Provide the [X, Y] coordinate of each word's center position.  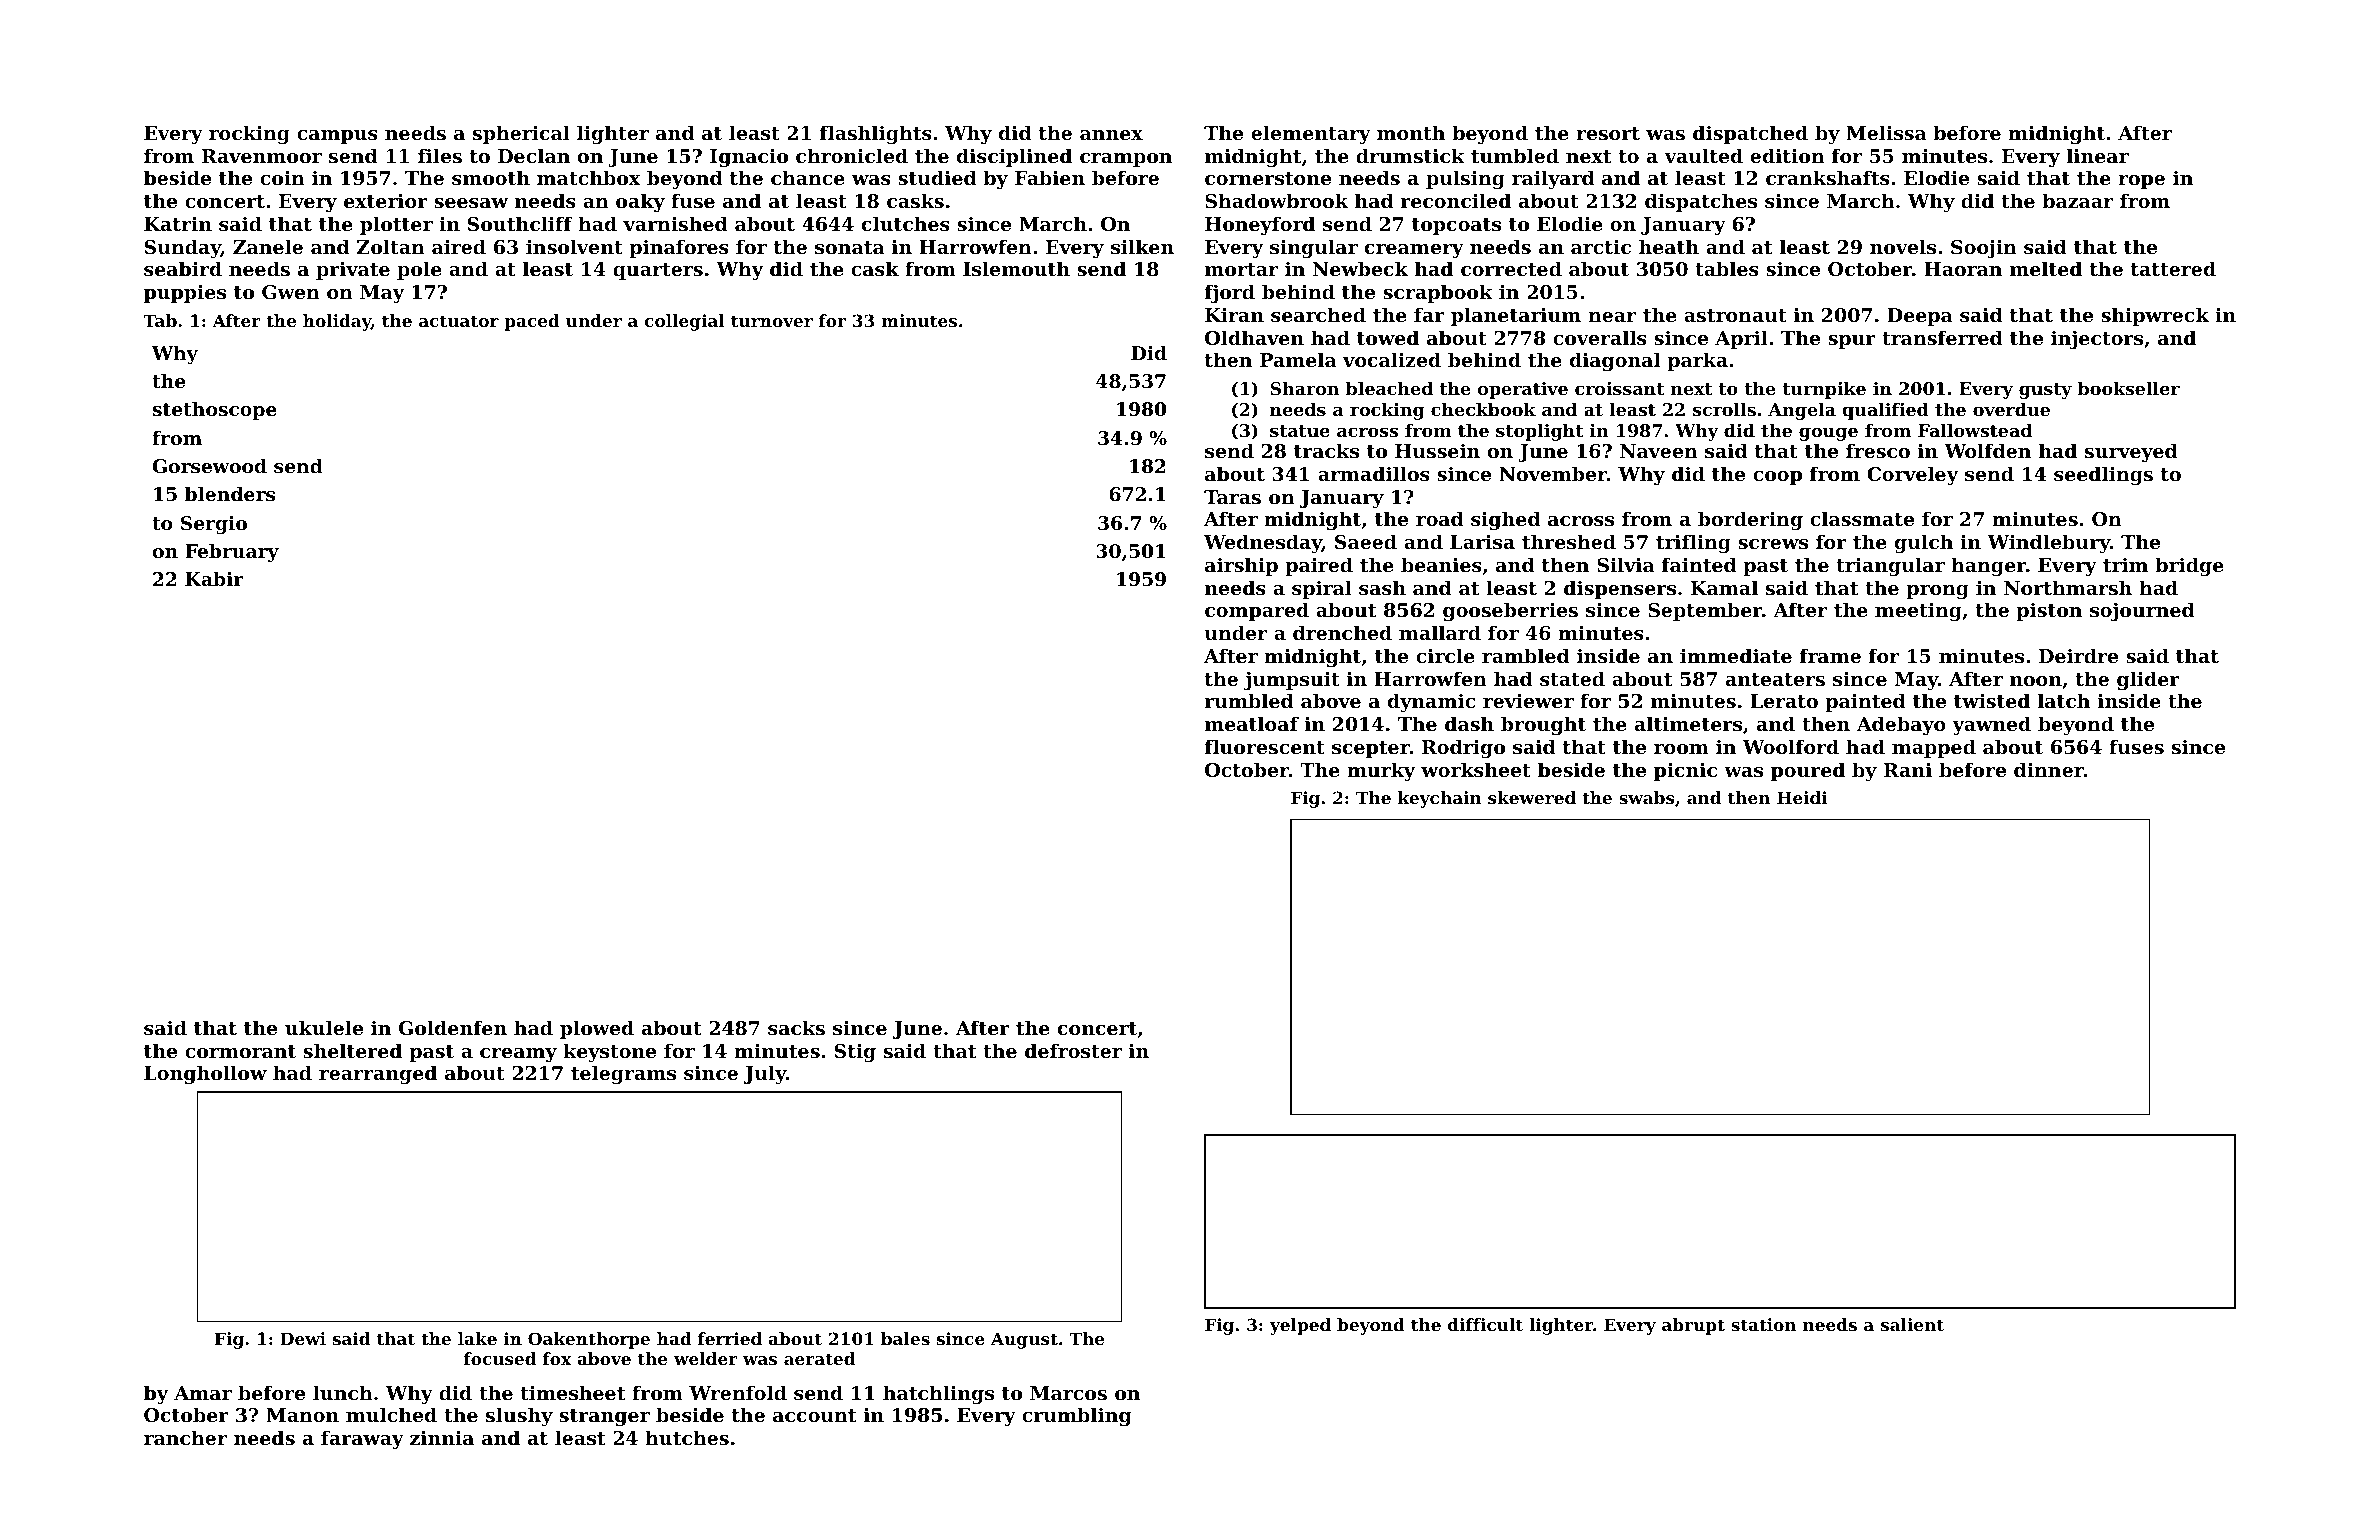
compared [1257, 611]
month [1411, 133]
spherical [521, 134]
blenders [230, 494]
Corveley [1912, 475]
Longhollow [205, 1074]
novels [1903, 247]
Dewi [303, 1338]
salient [1912, 1324]
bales [905, 1338]
